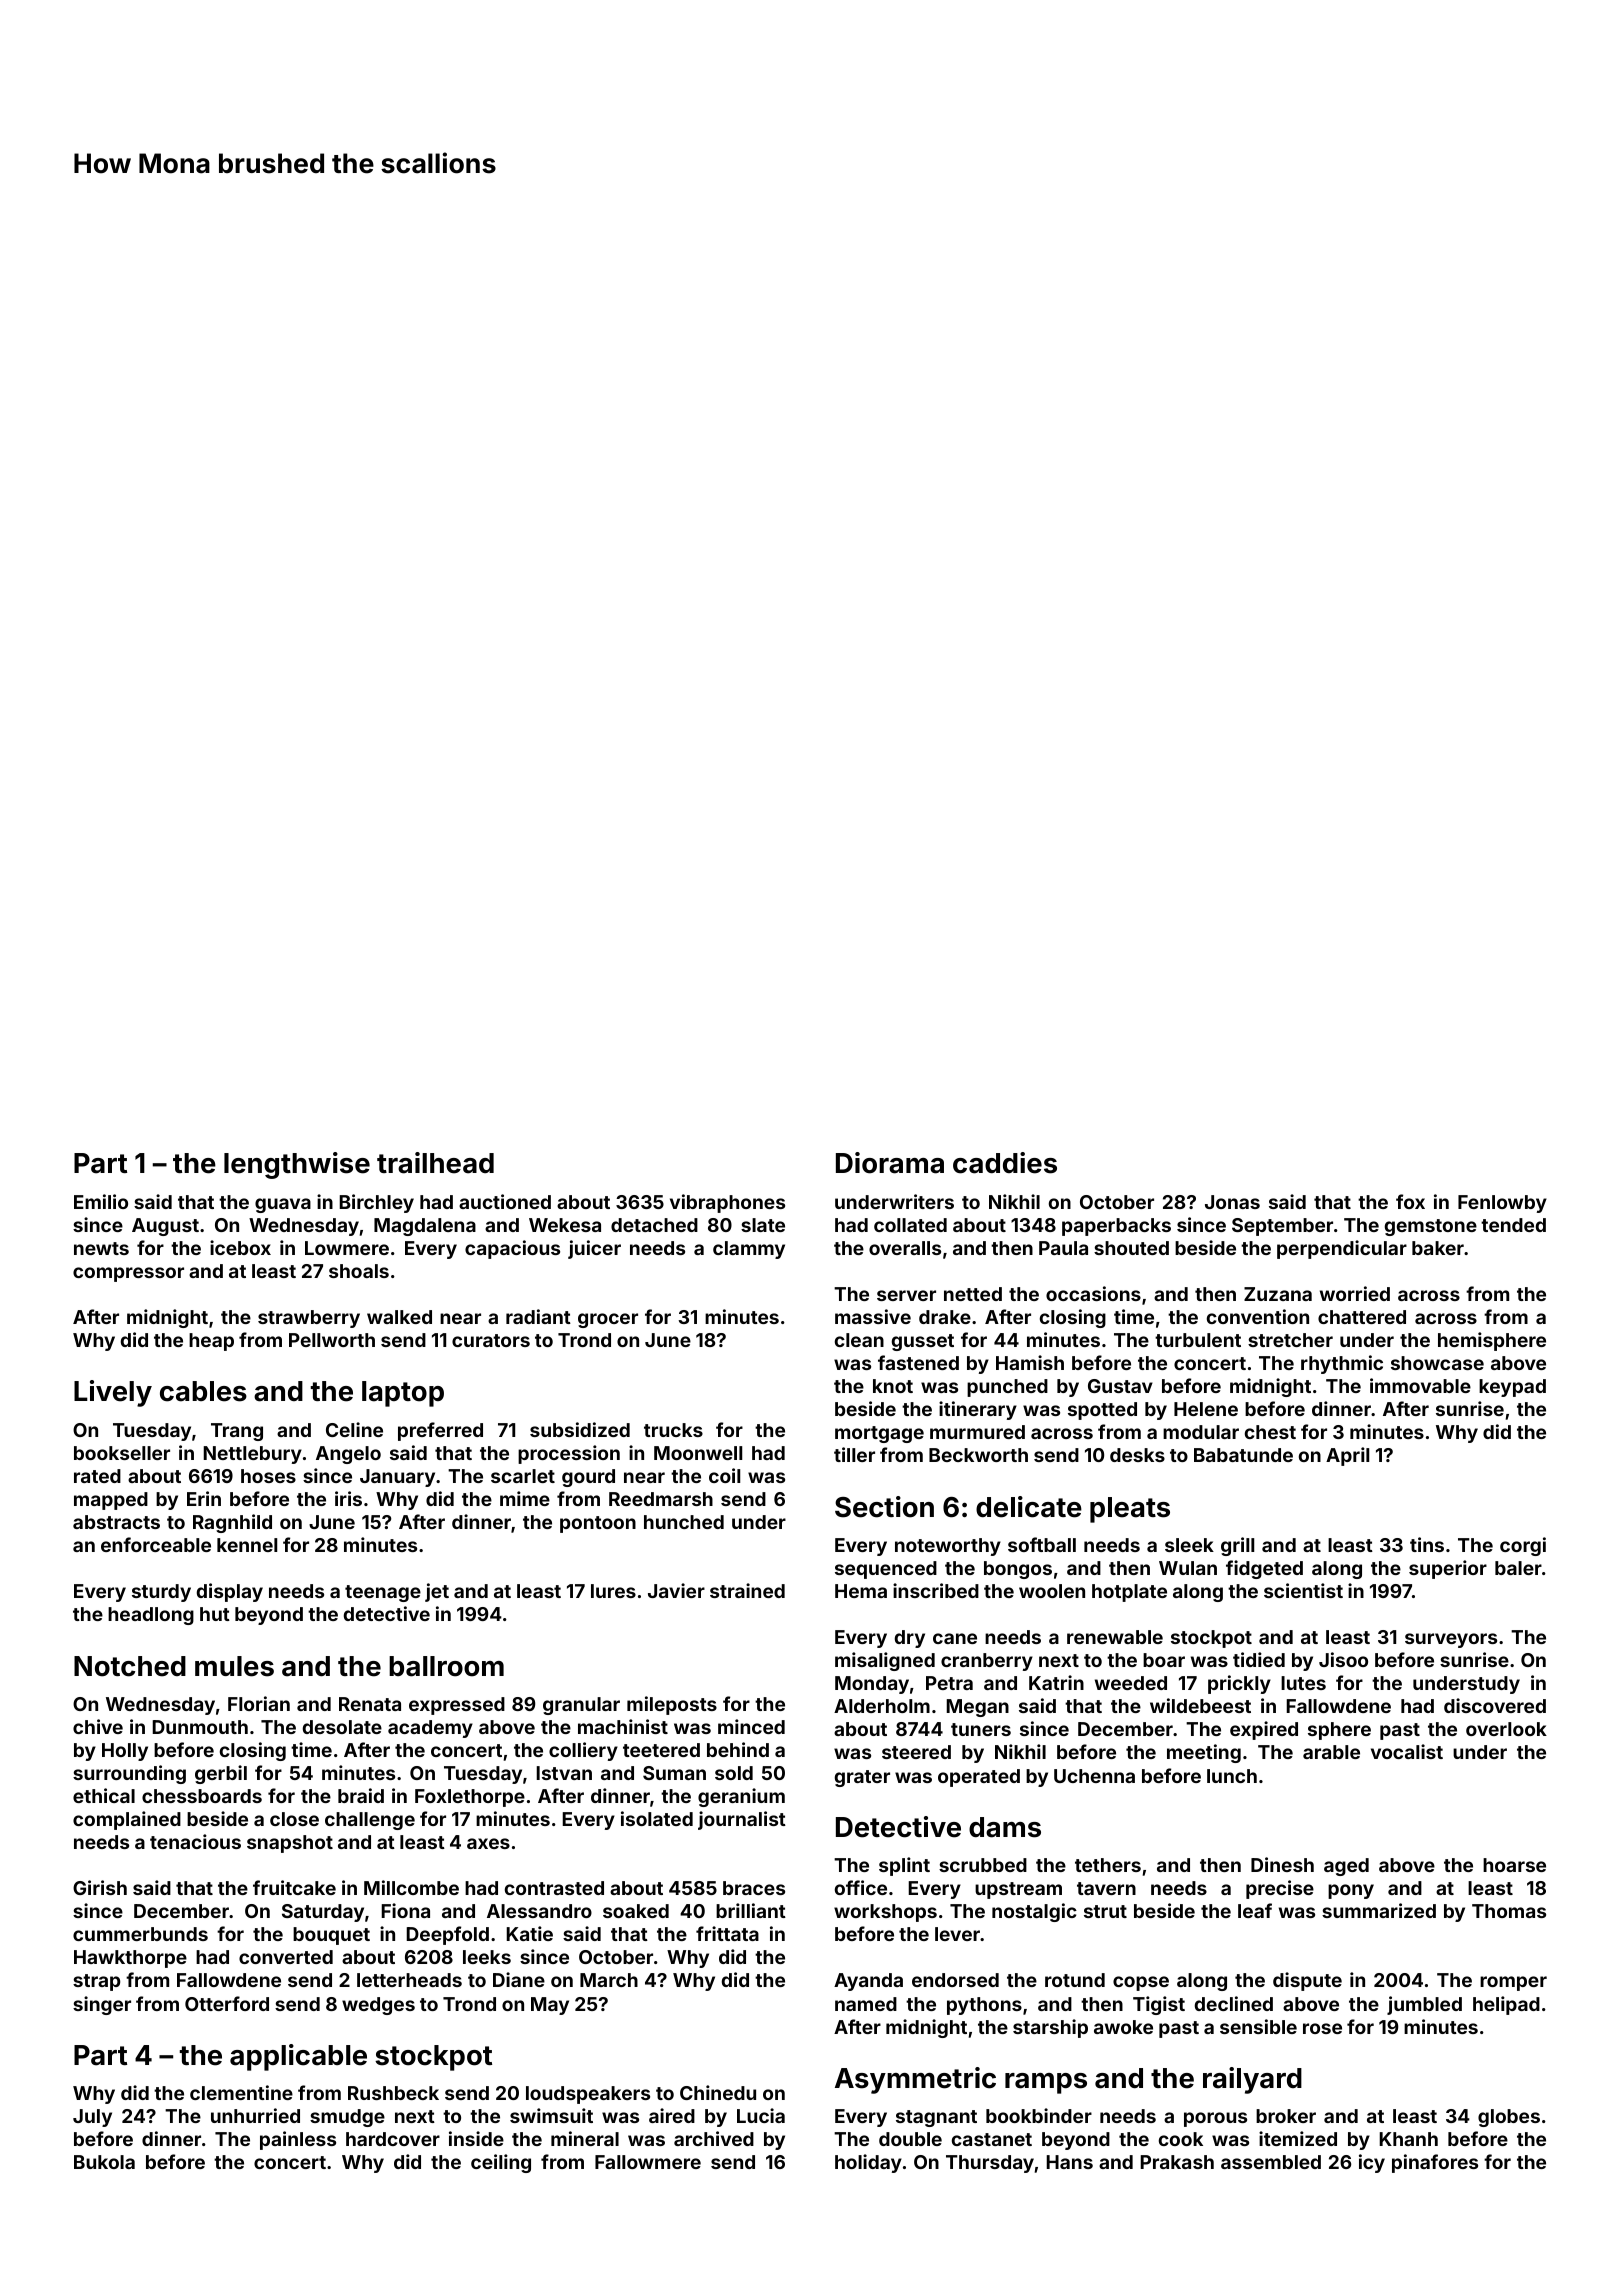  Describe the element at coordinates (1232, 1202) in the screenshot. I see `Jonas` at that location.
